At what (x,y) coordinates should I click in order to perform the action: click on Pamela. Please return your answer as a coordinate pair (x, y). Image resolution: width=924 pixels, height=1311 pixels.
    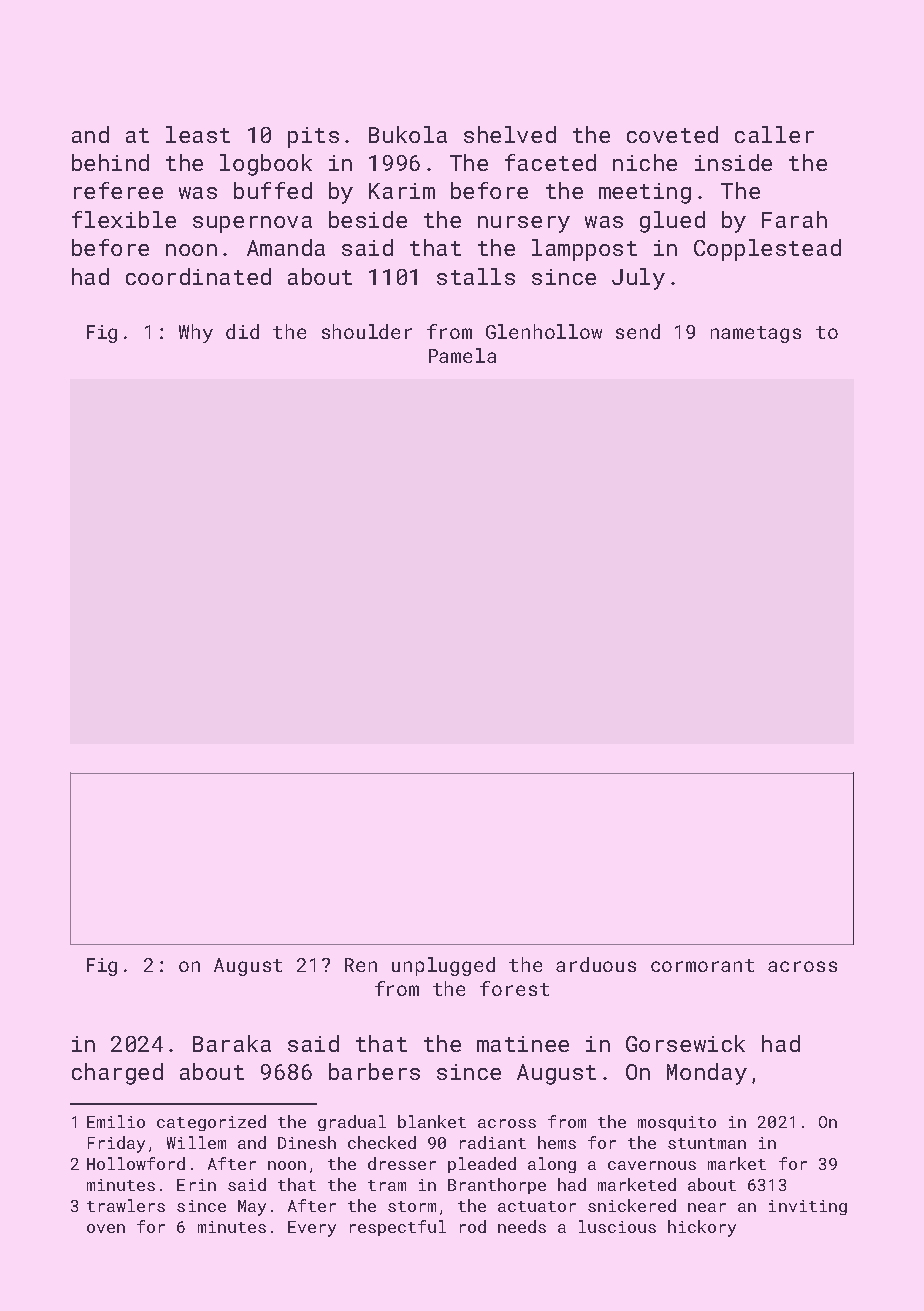
    Looking at the image, I should click on (462, 355).
